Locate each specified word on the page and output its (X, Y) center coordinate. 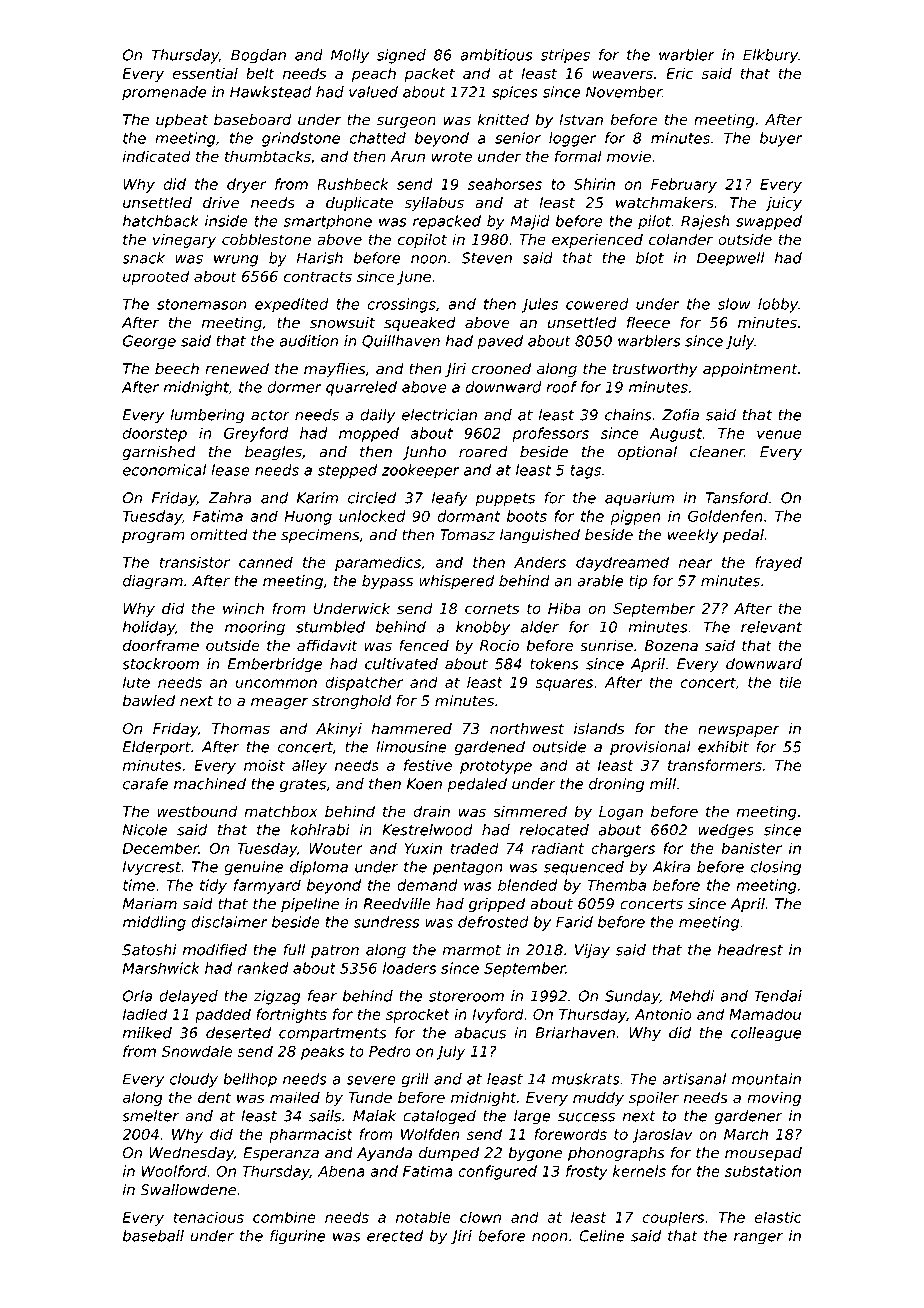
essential (205, 73)
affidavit (327, 645)
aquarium (639, 499)
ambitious (496, 55)
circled (372, 498)
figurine (297, 1237)
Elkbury (770, 56)
